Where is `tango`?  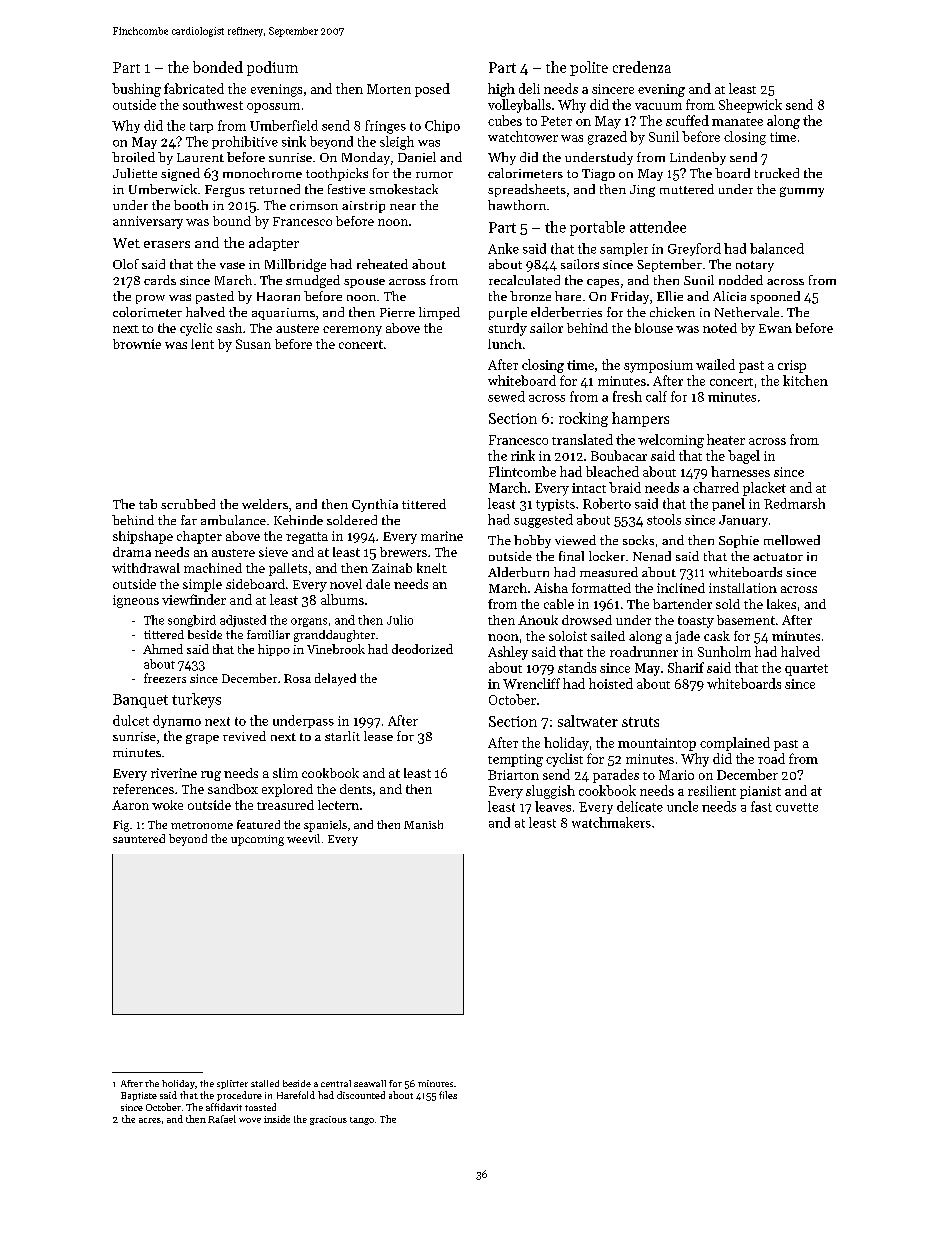
tango is located at coordinates (362, 1121).
